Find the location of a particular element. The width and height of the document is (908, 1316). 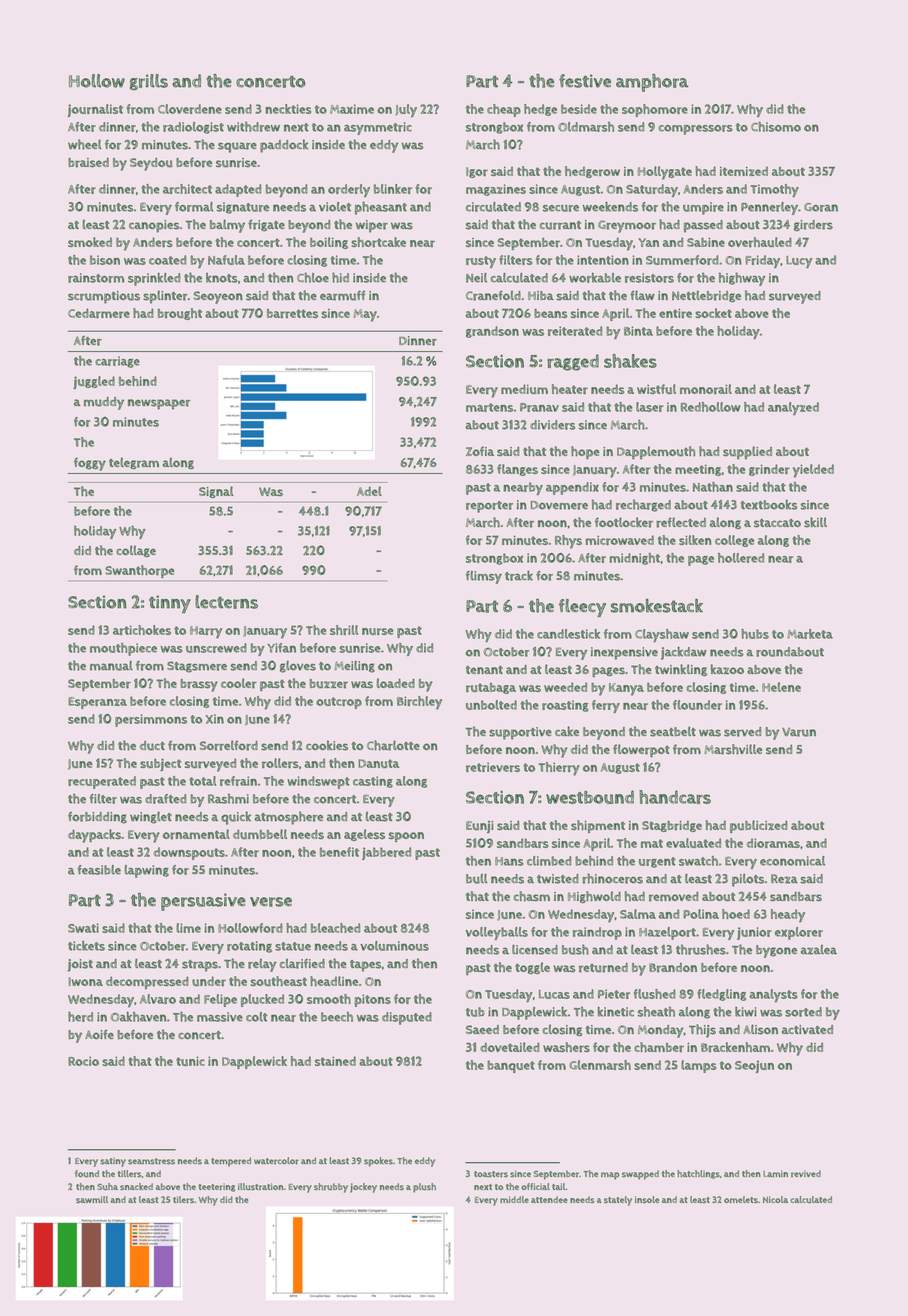

grills is located at coordinates (149, 82).
